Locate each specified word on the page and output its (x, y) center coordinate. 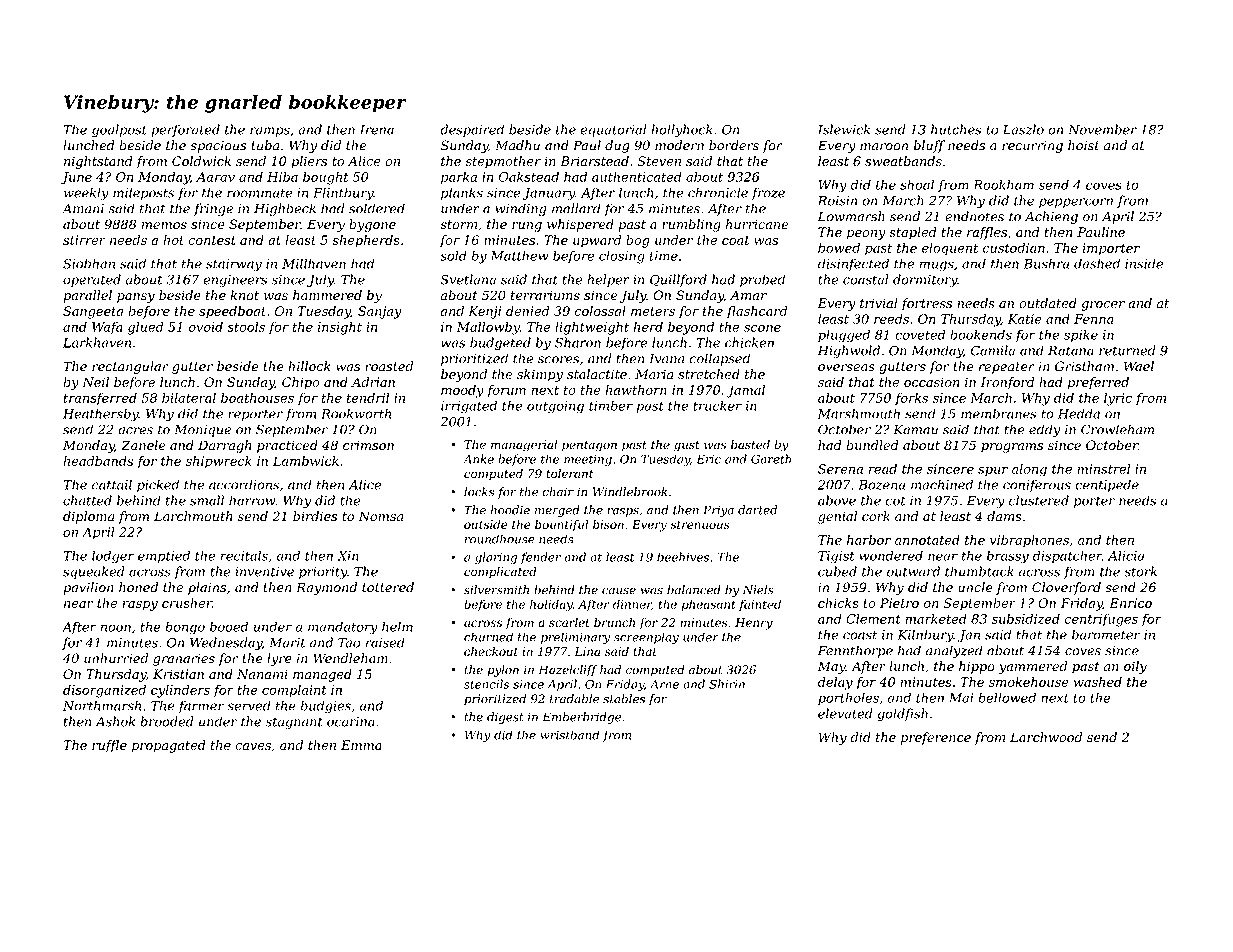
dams (1004, 516)
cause (619, 591)
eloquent (950, 249)
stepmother (503, 162)
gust (687, 446)
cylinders (180, 691)
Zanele (143, 445)
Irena (377, 130)
